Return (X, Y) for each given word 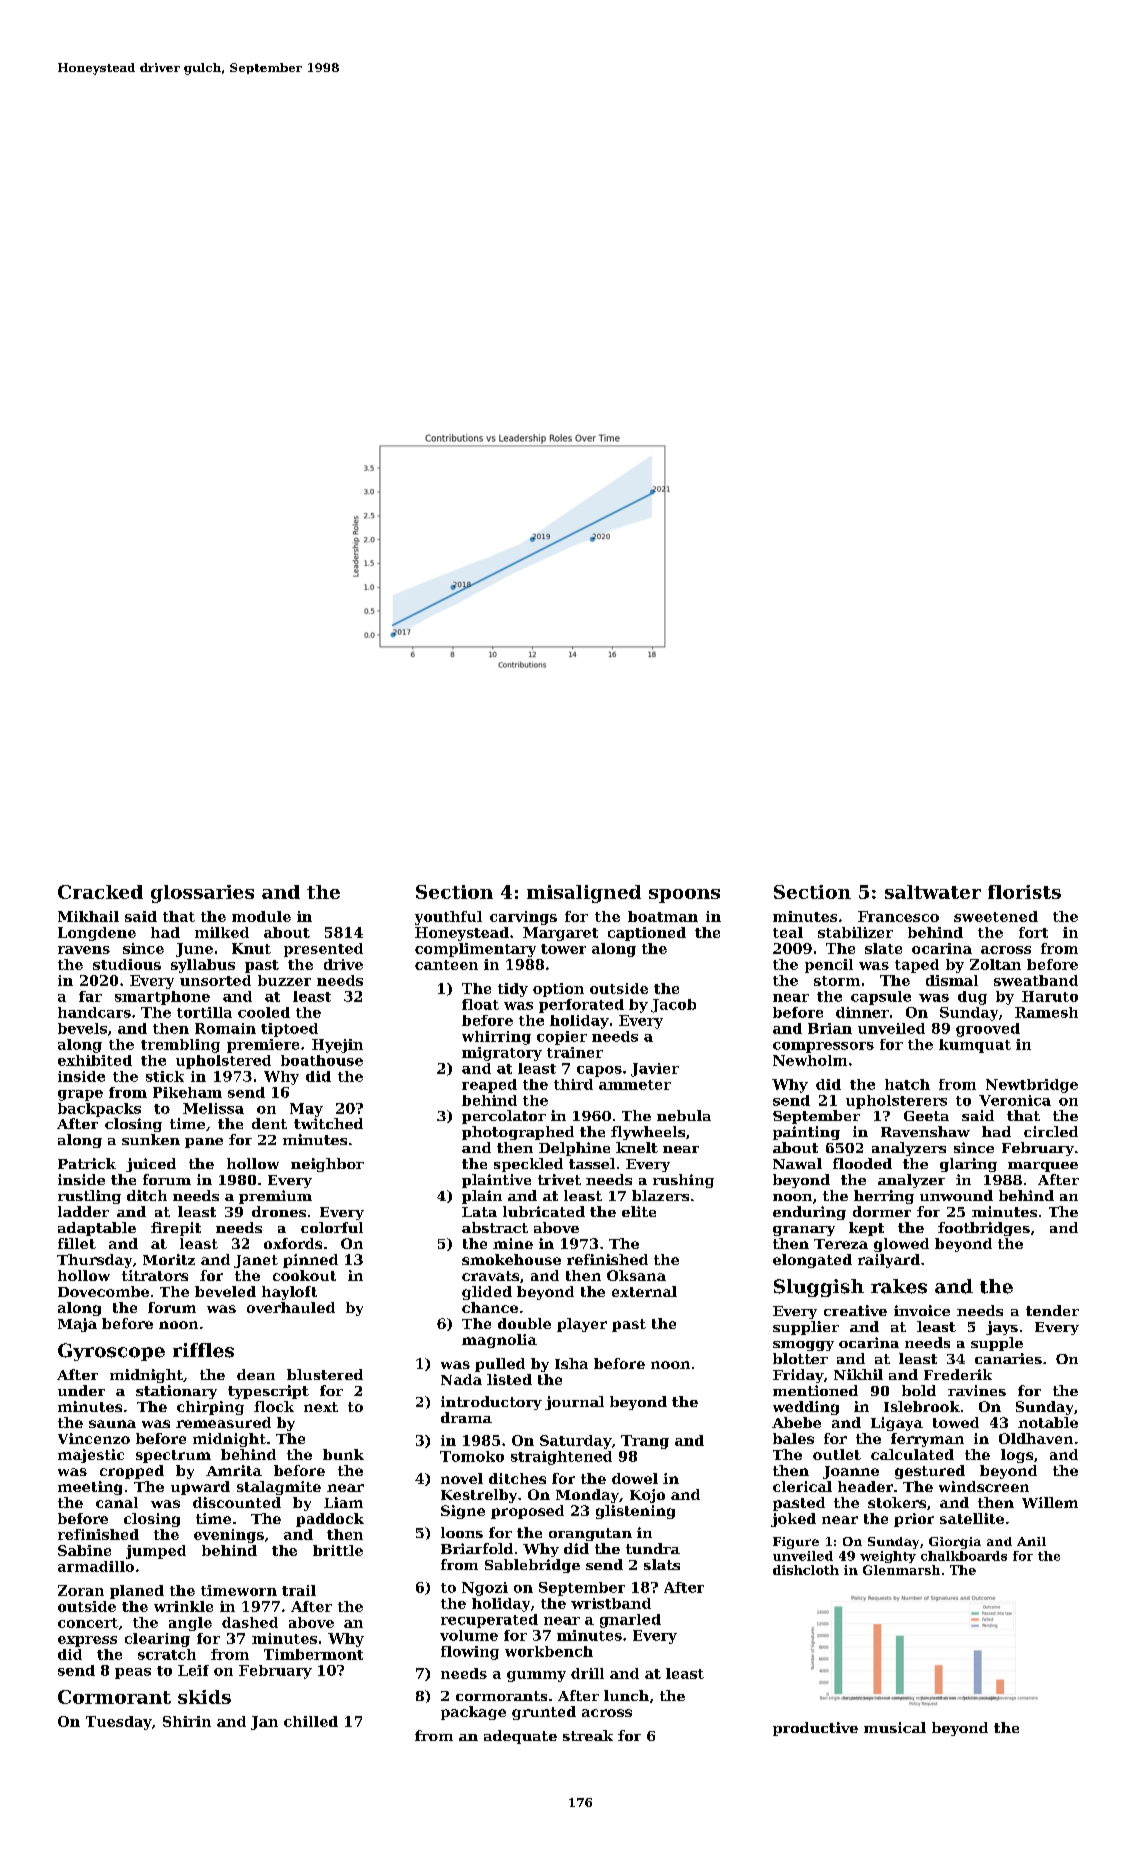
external (644, 1291)
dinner (862, 1012)
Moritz (169, 1259)
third (573, 1084)
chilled (311, 1721)
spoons (684, 896)
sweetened (996, 916)
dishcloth (806, 1570)
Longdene (97, 934)
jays (1002, 1328)
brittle (338, 1550)
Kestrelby (479, 1496)
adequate (520, 1737)
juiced (151, 1165)
